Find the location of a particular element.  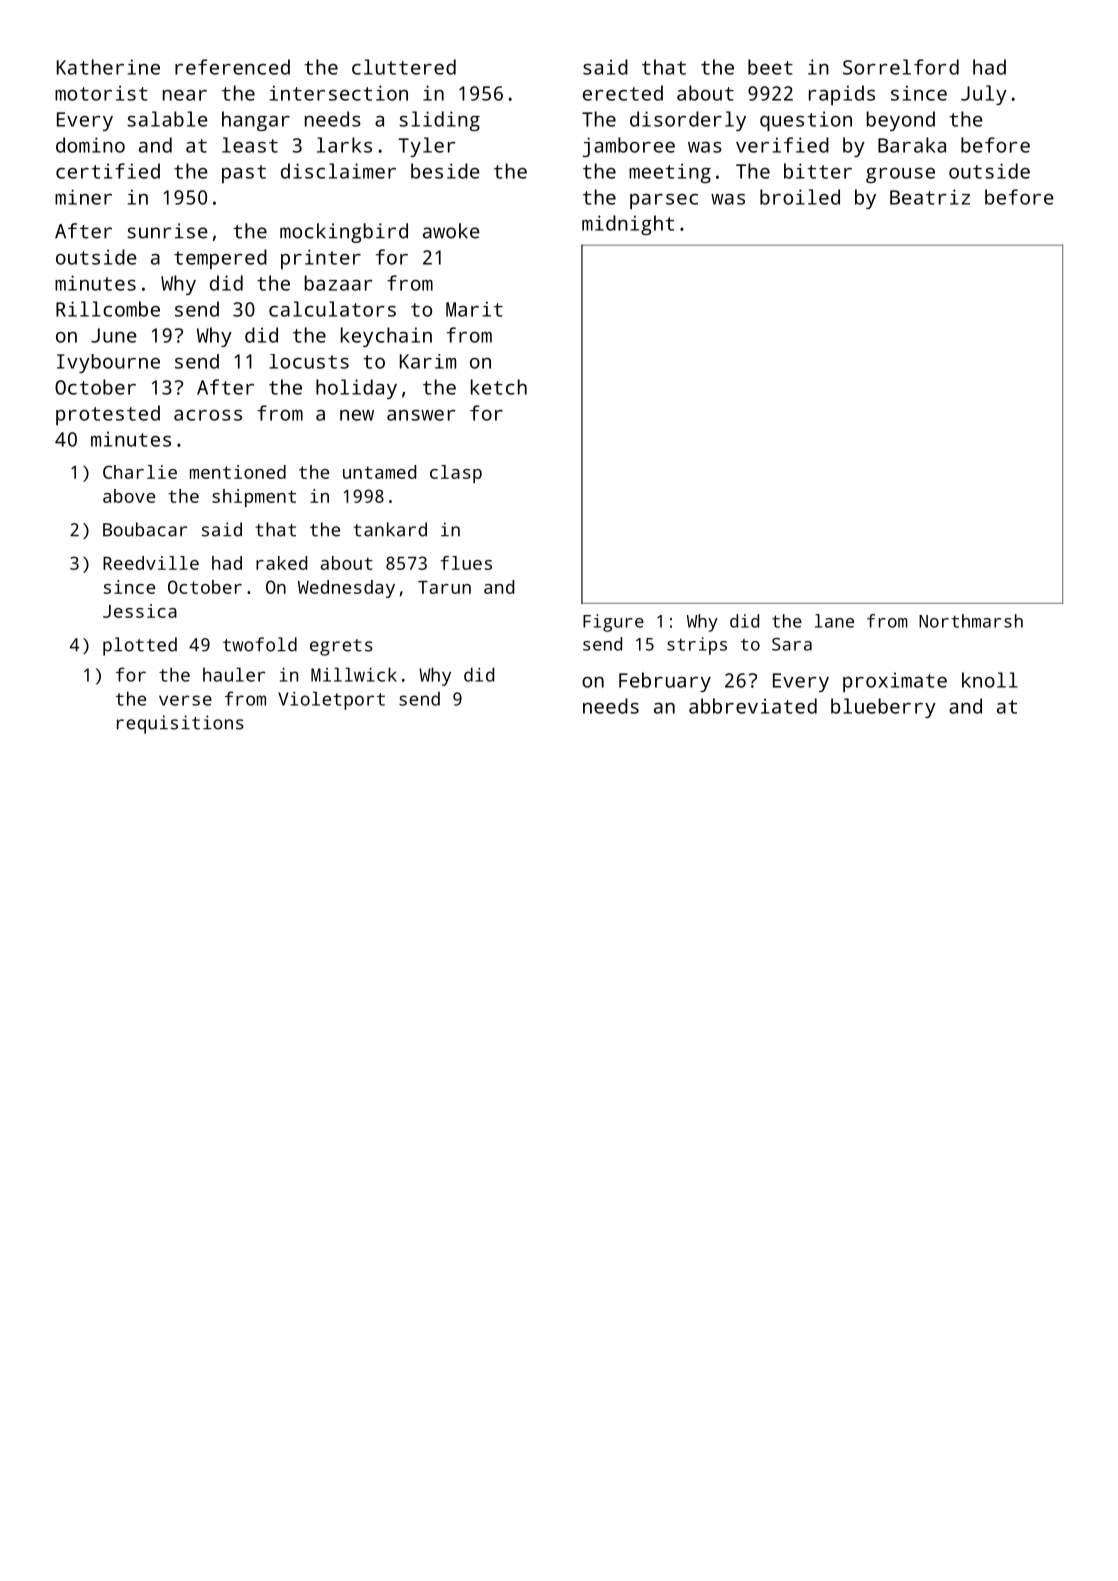

locusts is located at coordinates (309, 361).
